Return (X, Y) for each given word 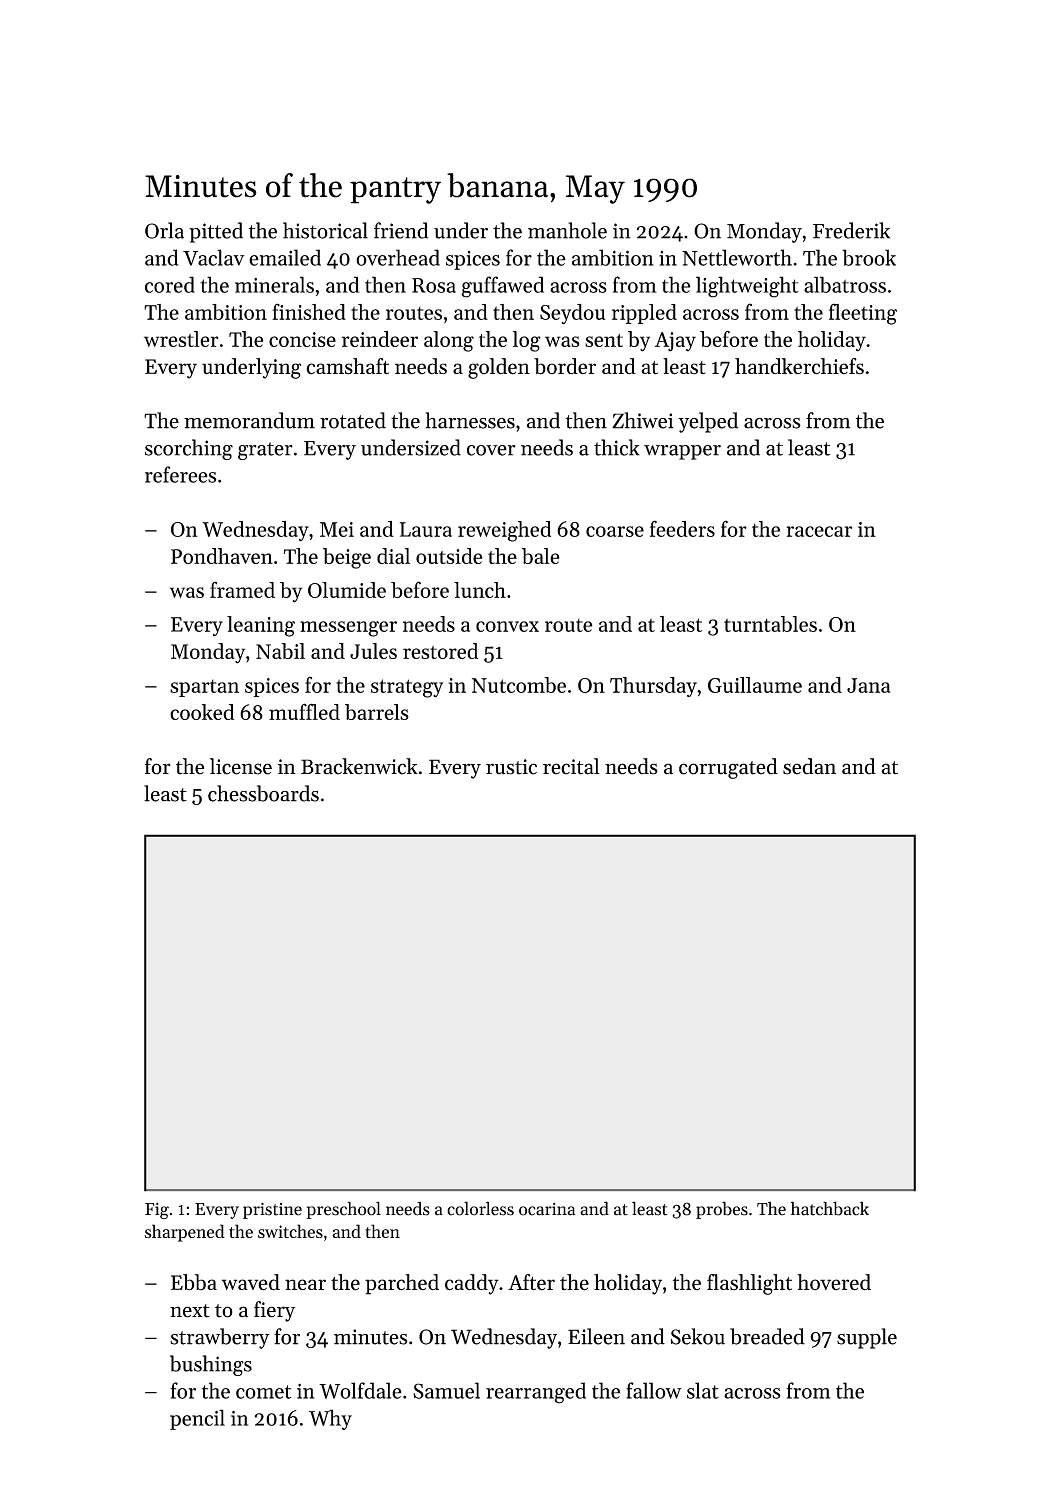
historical (325, 230)
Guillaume (755, 685)
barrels (377, 712)
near (305, 1285)
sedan (809, 766)
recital (571, 766)
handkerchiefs (799, 366)
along (449, 341)
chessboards (263, 793)
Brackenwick (359, 766)
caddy (472, 1284)
